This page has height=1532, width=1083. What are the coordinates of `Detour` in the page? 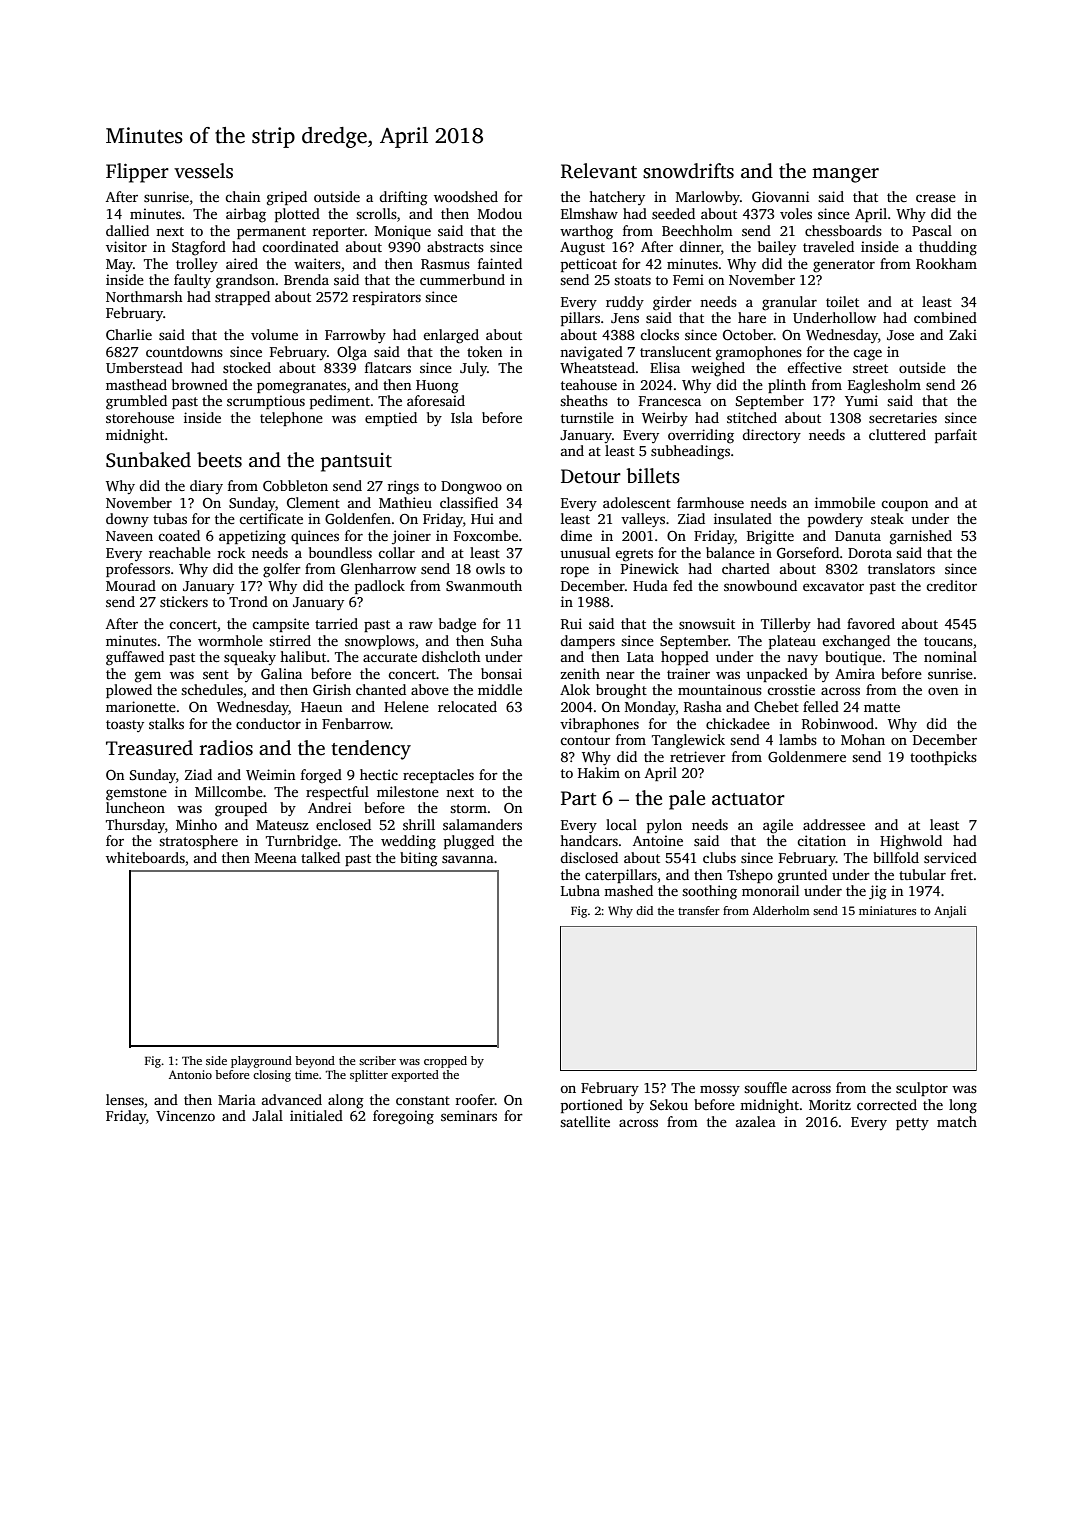 It's located at (591, 476).
